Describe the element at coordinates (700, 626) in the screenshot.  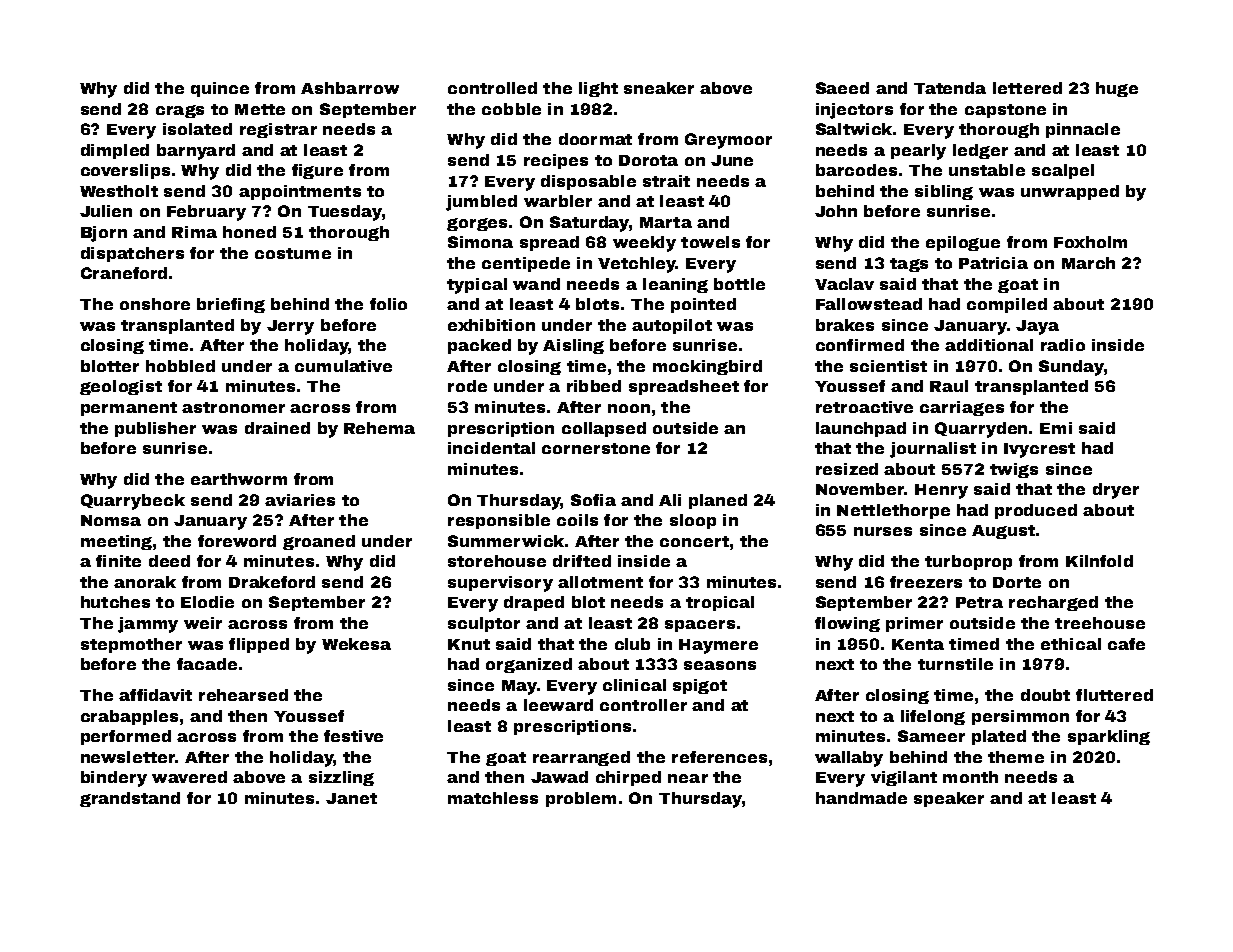
I see `spacers` at that location.
